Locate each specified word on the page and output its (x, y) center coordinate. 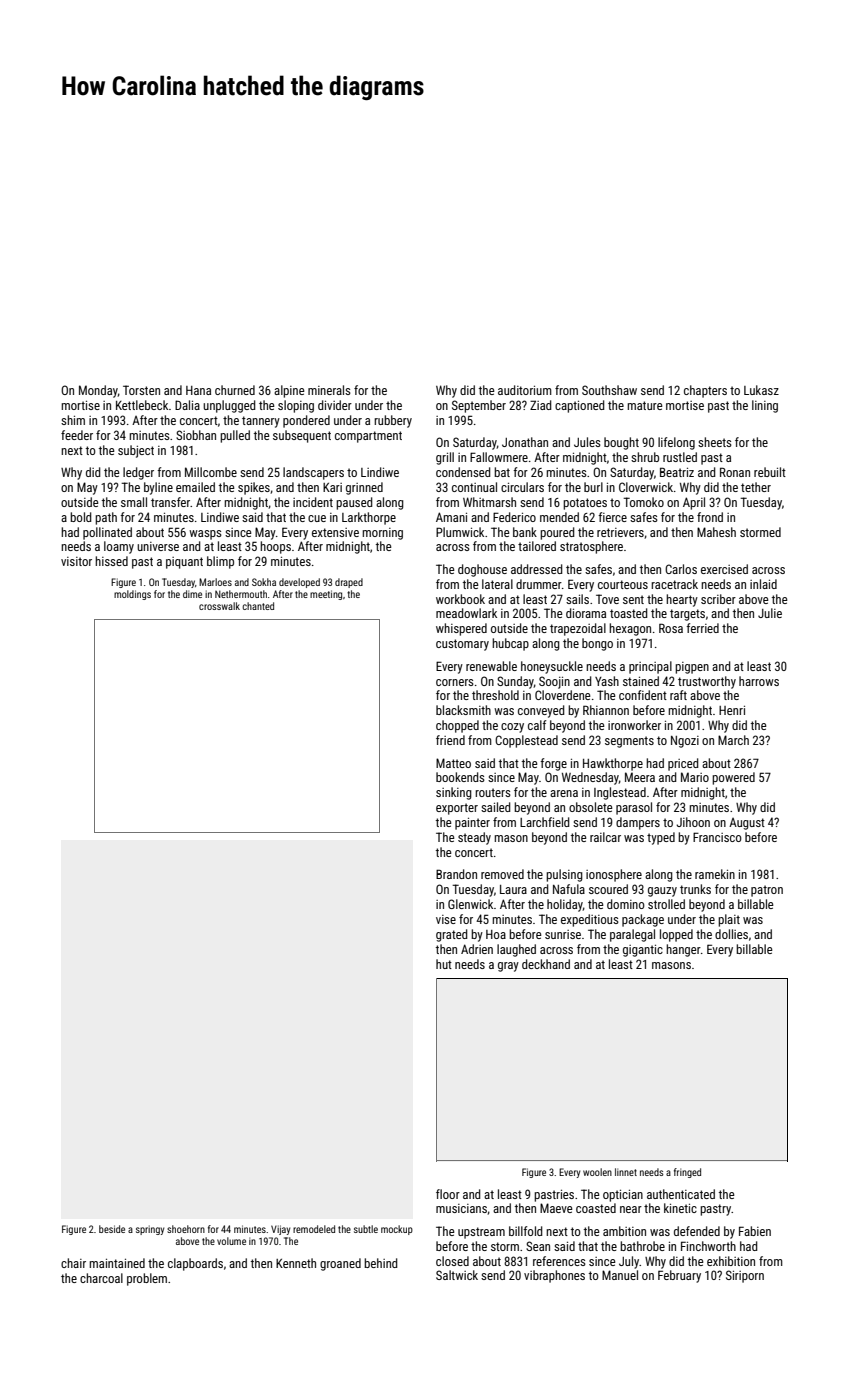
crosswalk (219, 606)
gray (508, 967)
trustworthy (707, 682)
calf (537, 725)
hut (444, 964)
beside (112, 1229)
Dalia (187, 405)
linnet (626, 1172)
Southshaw (609, 390)
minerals (329, 390)
